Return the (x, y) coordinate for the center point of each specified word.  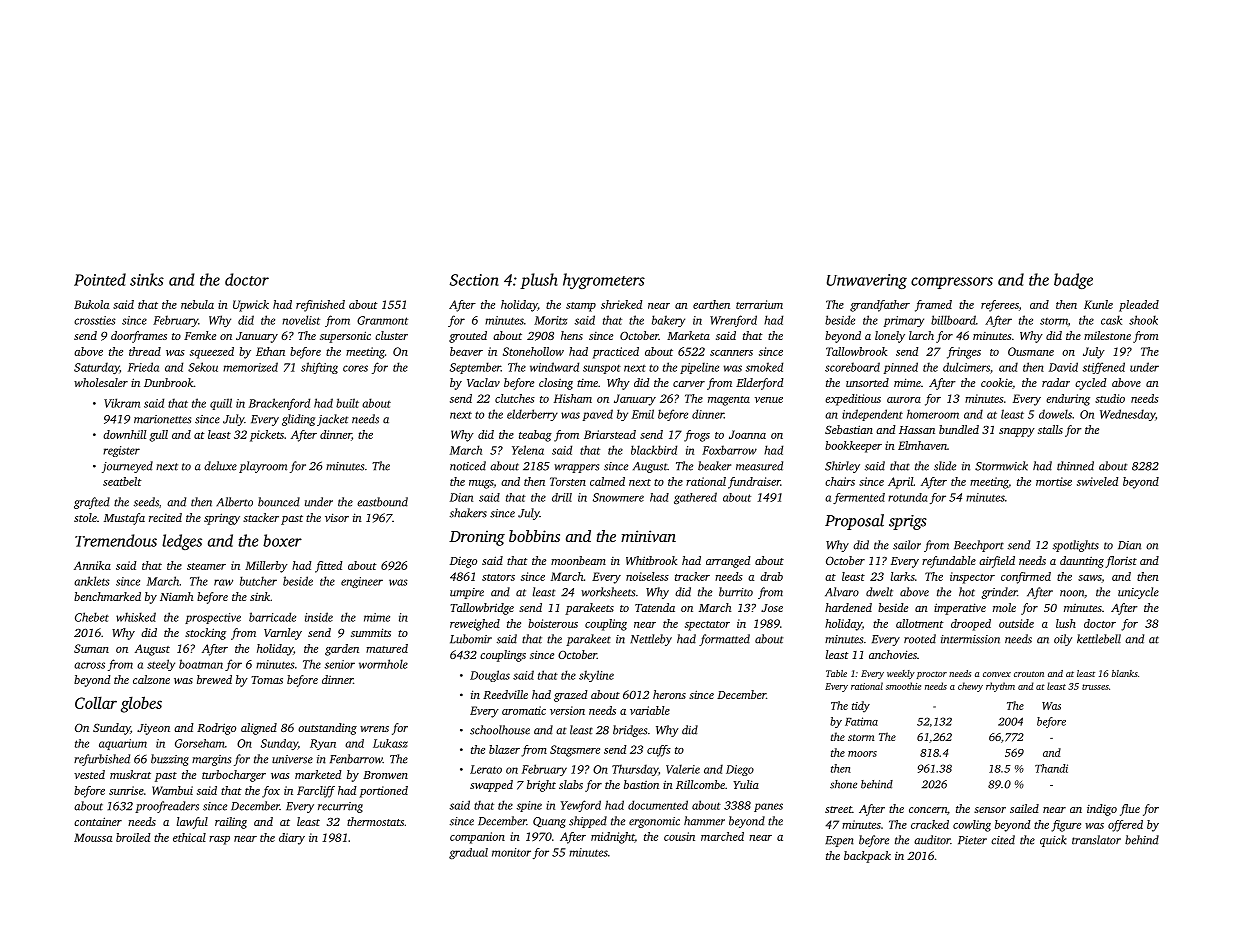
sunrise (126, 790)
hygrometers (604, 281)
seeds (146, 502)
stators (498, 577)
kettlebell (1099, 639)
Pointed (100, 279)
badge (1073, 281)
